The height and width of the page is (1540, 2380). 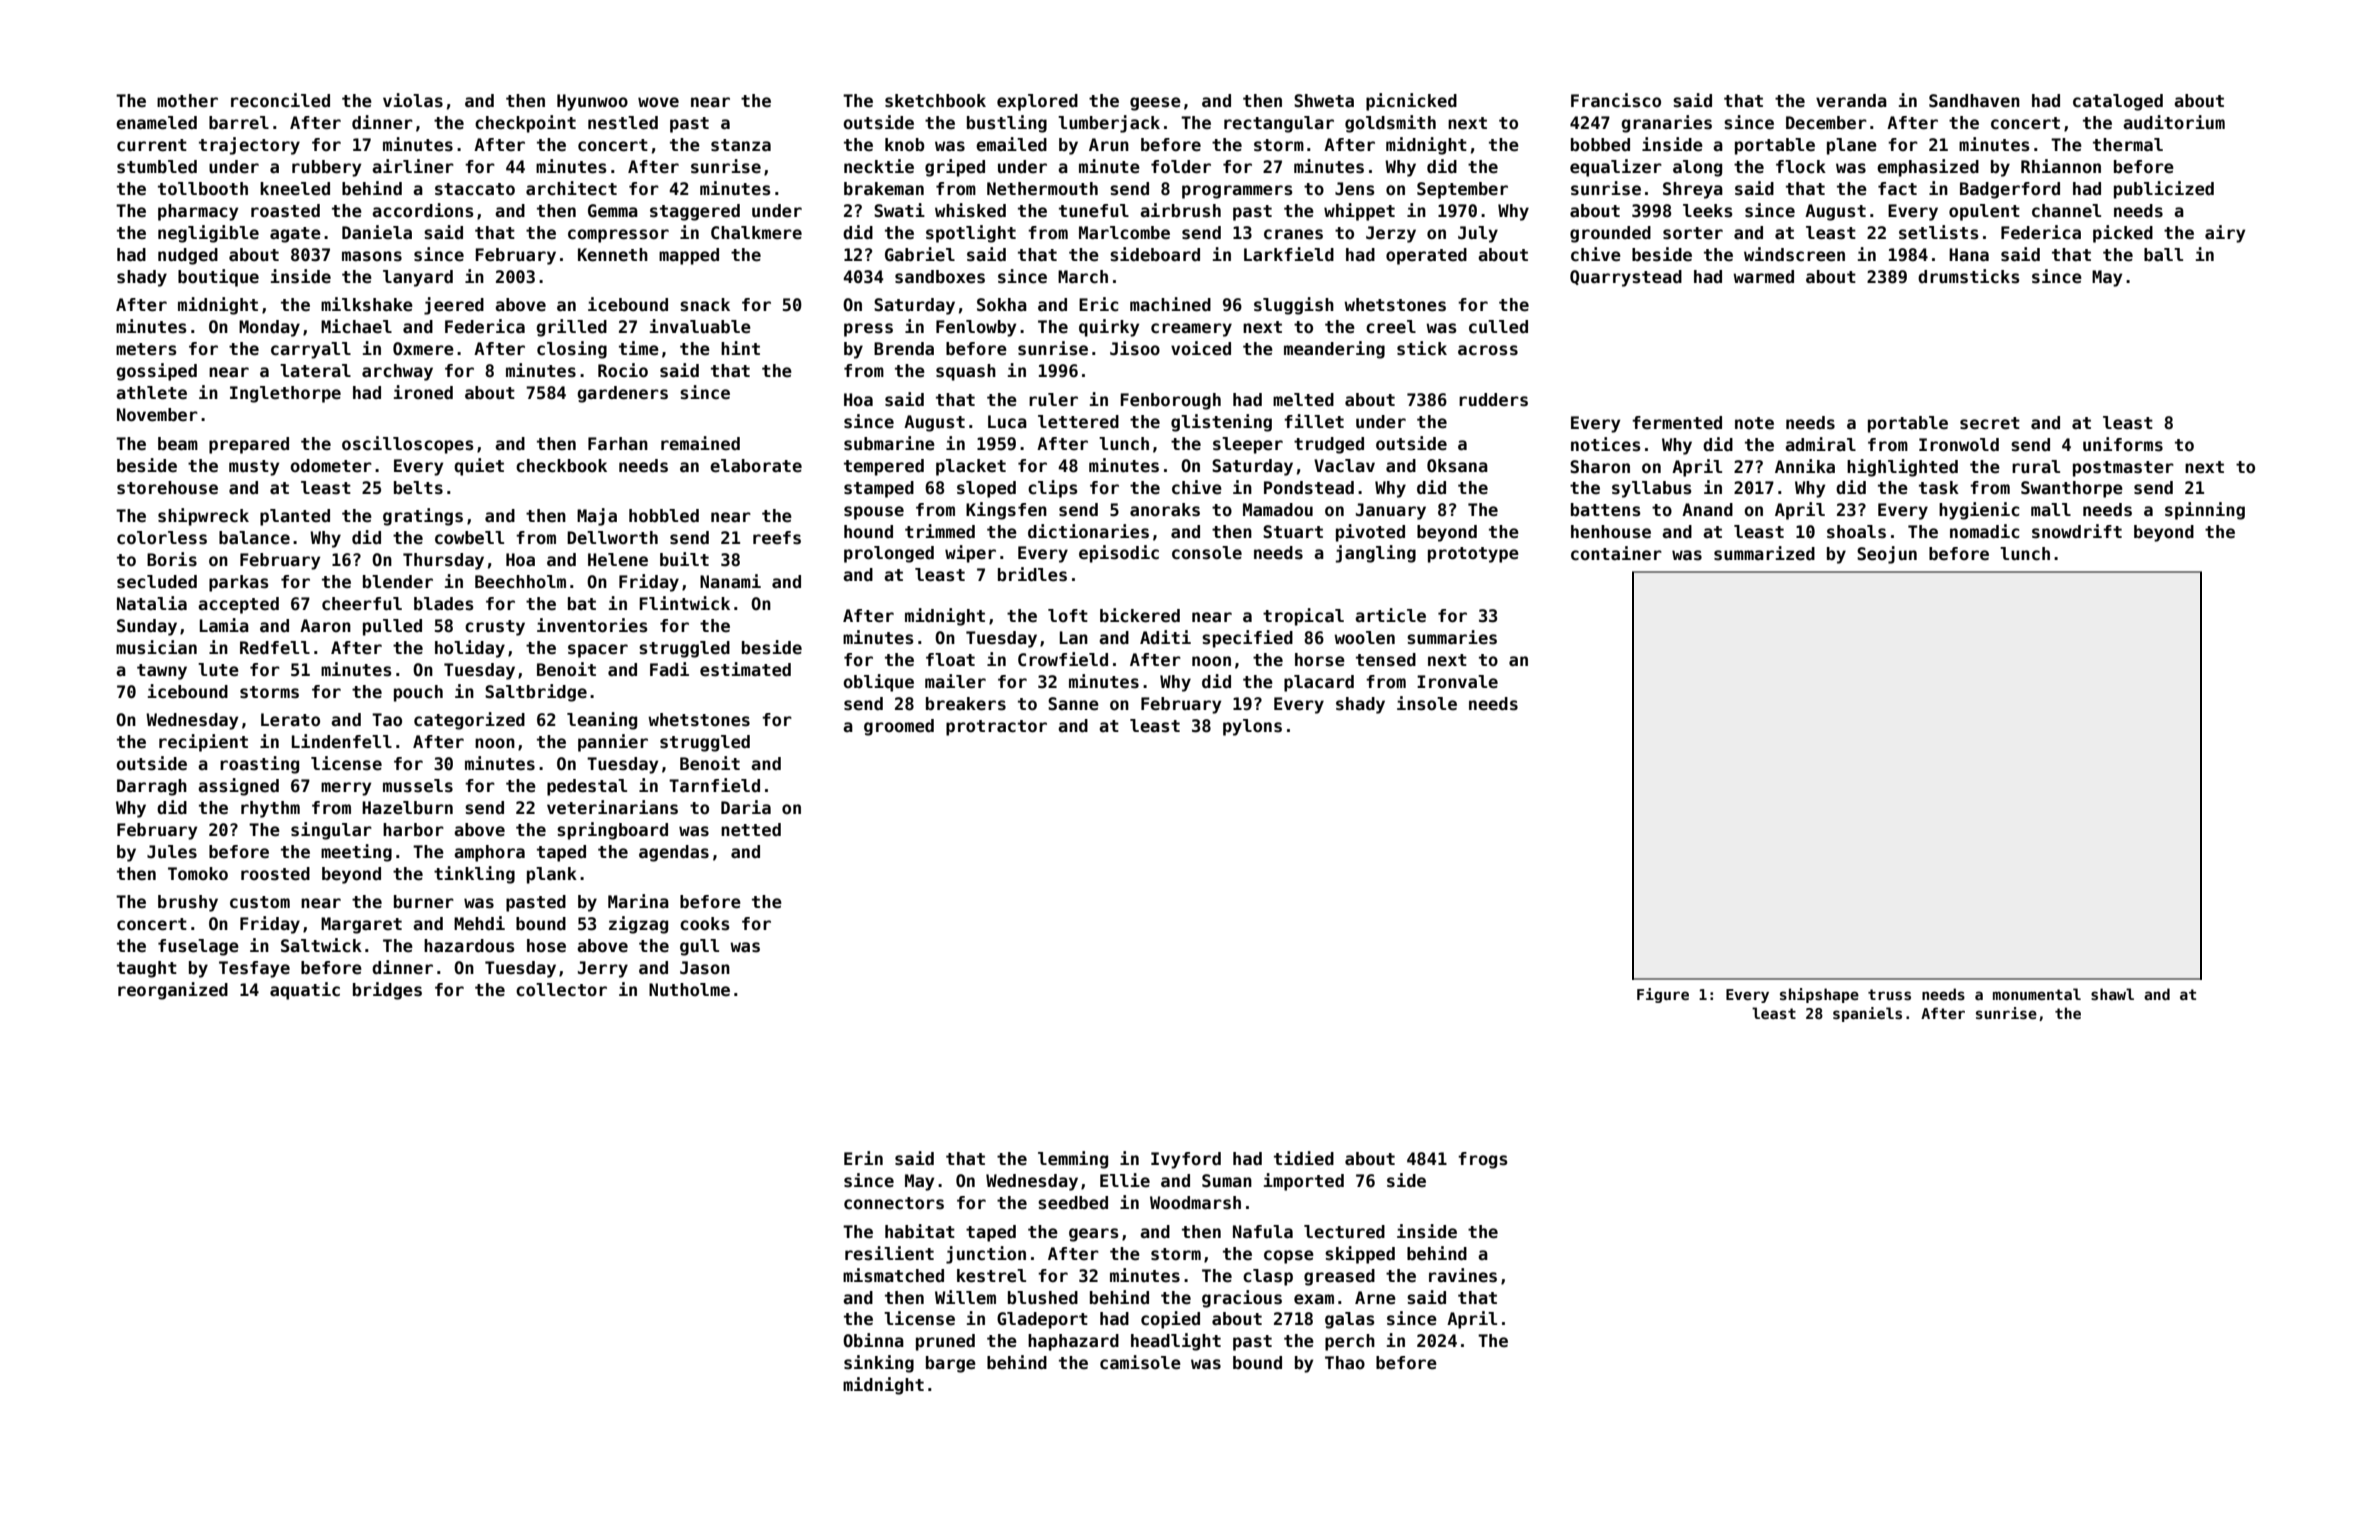 I want to click on leaning, so click(x=602, y=721).
